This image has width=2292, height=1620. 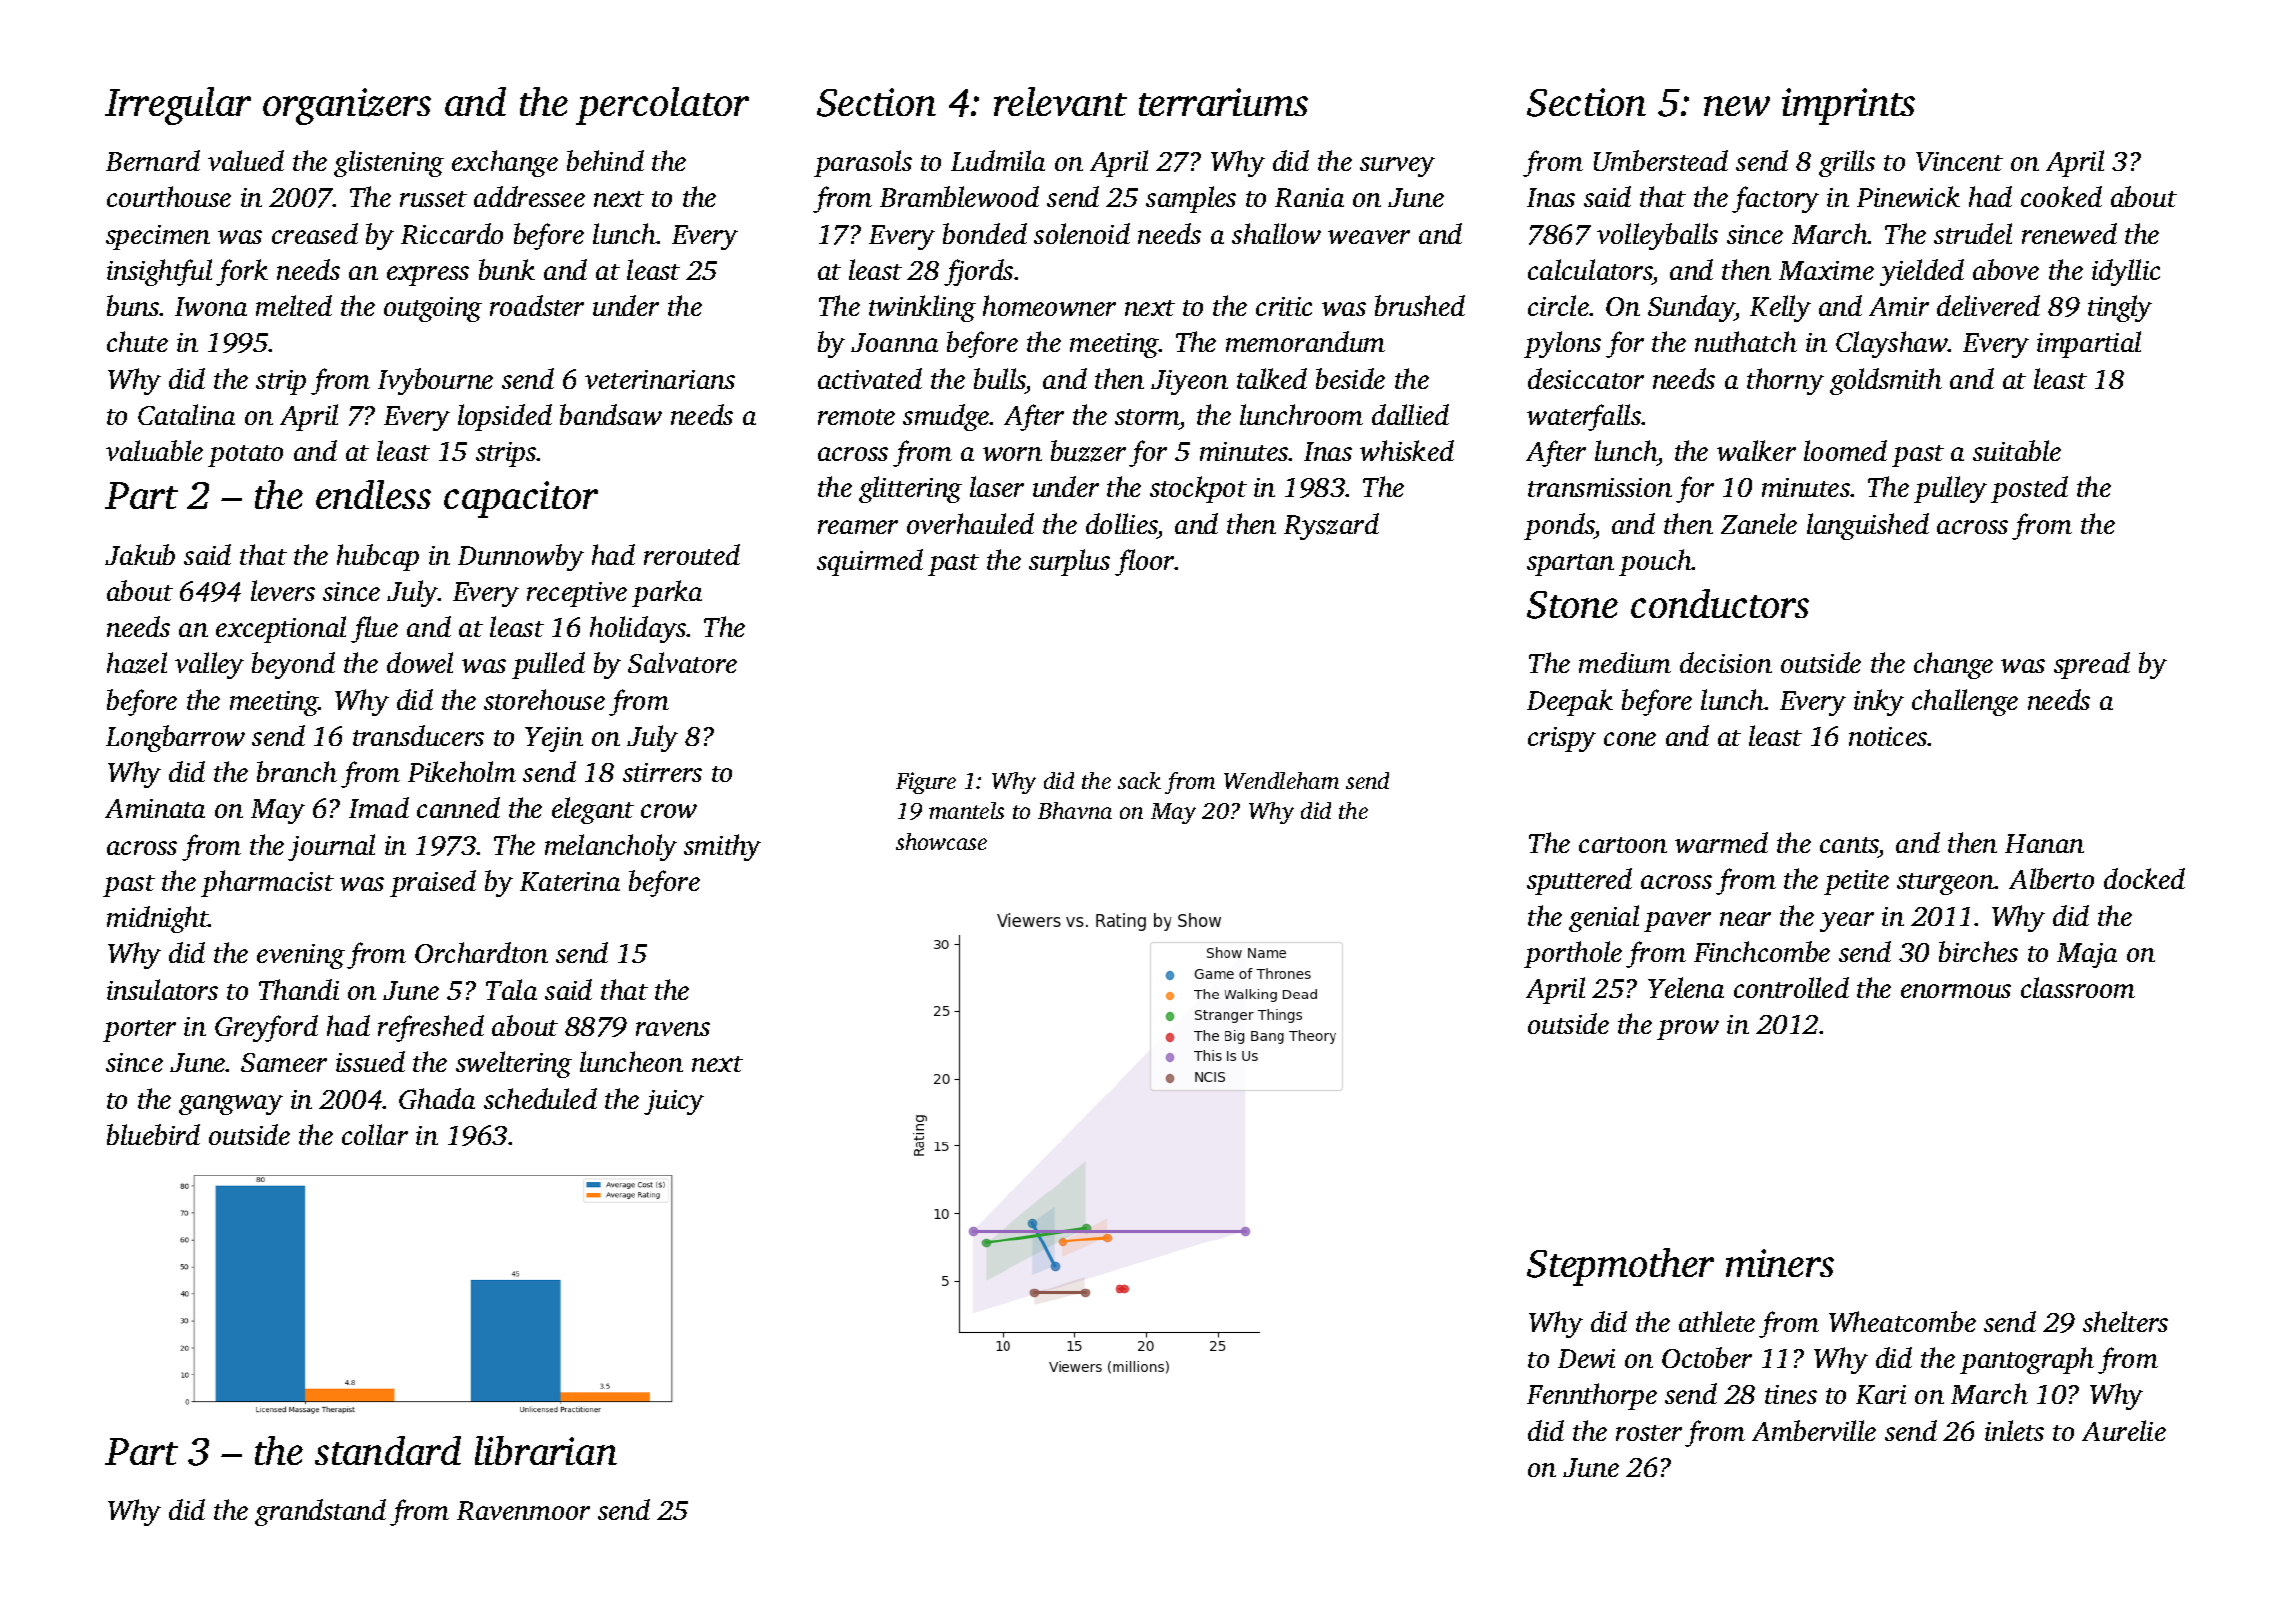 What do you see at coordinates (1649, 1433) in the image?
I see `roster` at bounding box center [1649, 1433].
